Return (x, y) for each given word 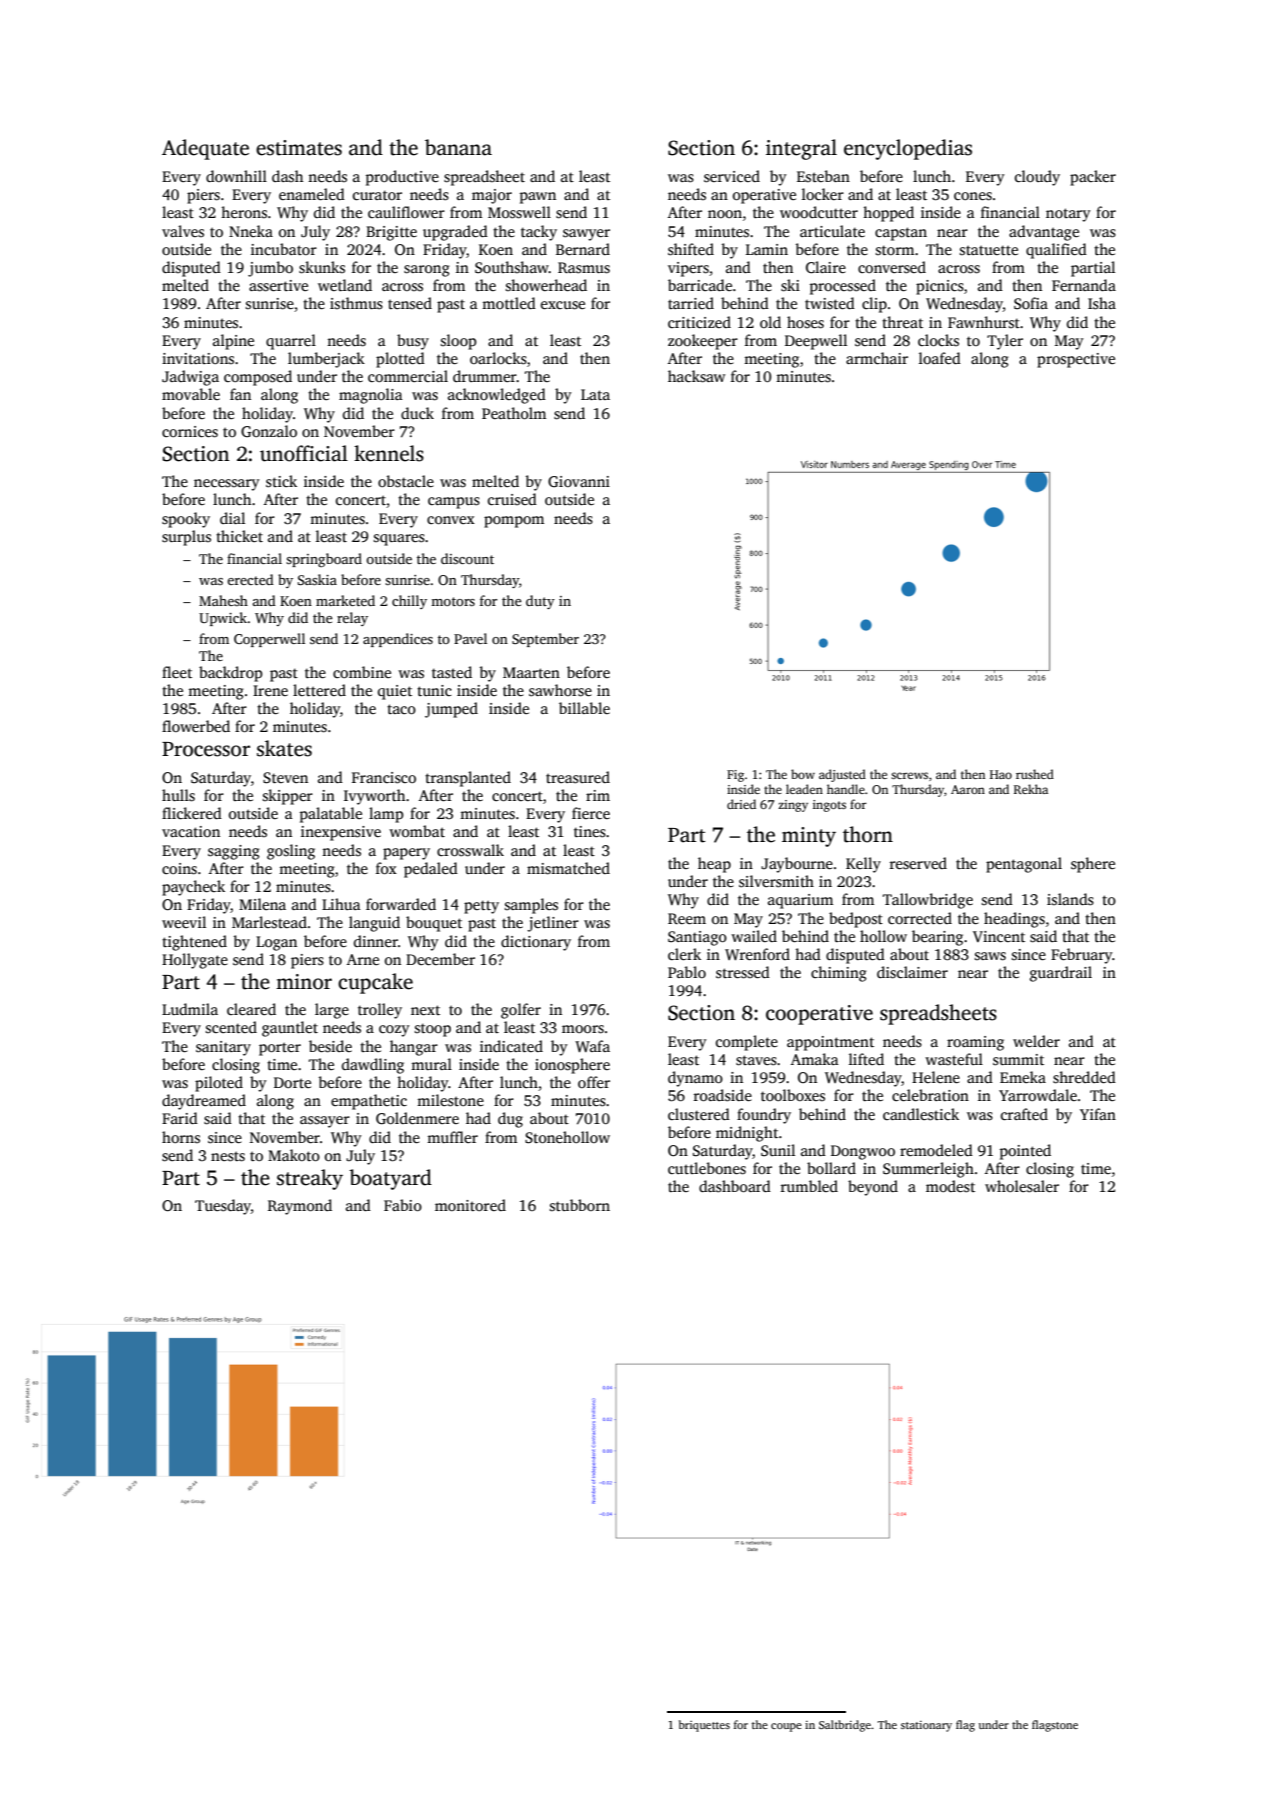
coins (179, 869)
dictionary (536, 943)
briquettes (704, 1726)
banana (458, 147)
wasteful (954, 1059)
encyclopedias (908, 149)
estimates (299, 148)
